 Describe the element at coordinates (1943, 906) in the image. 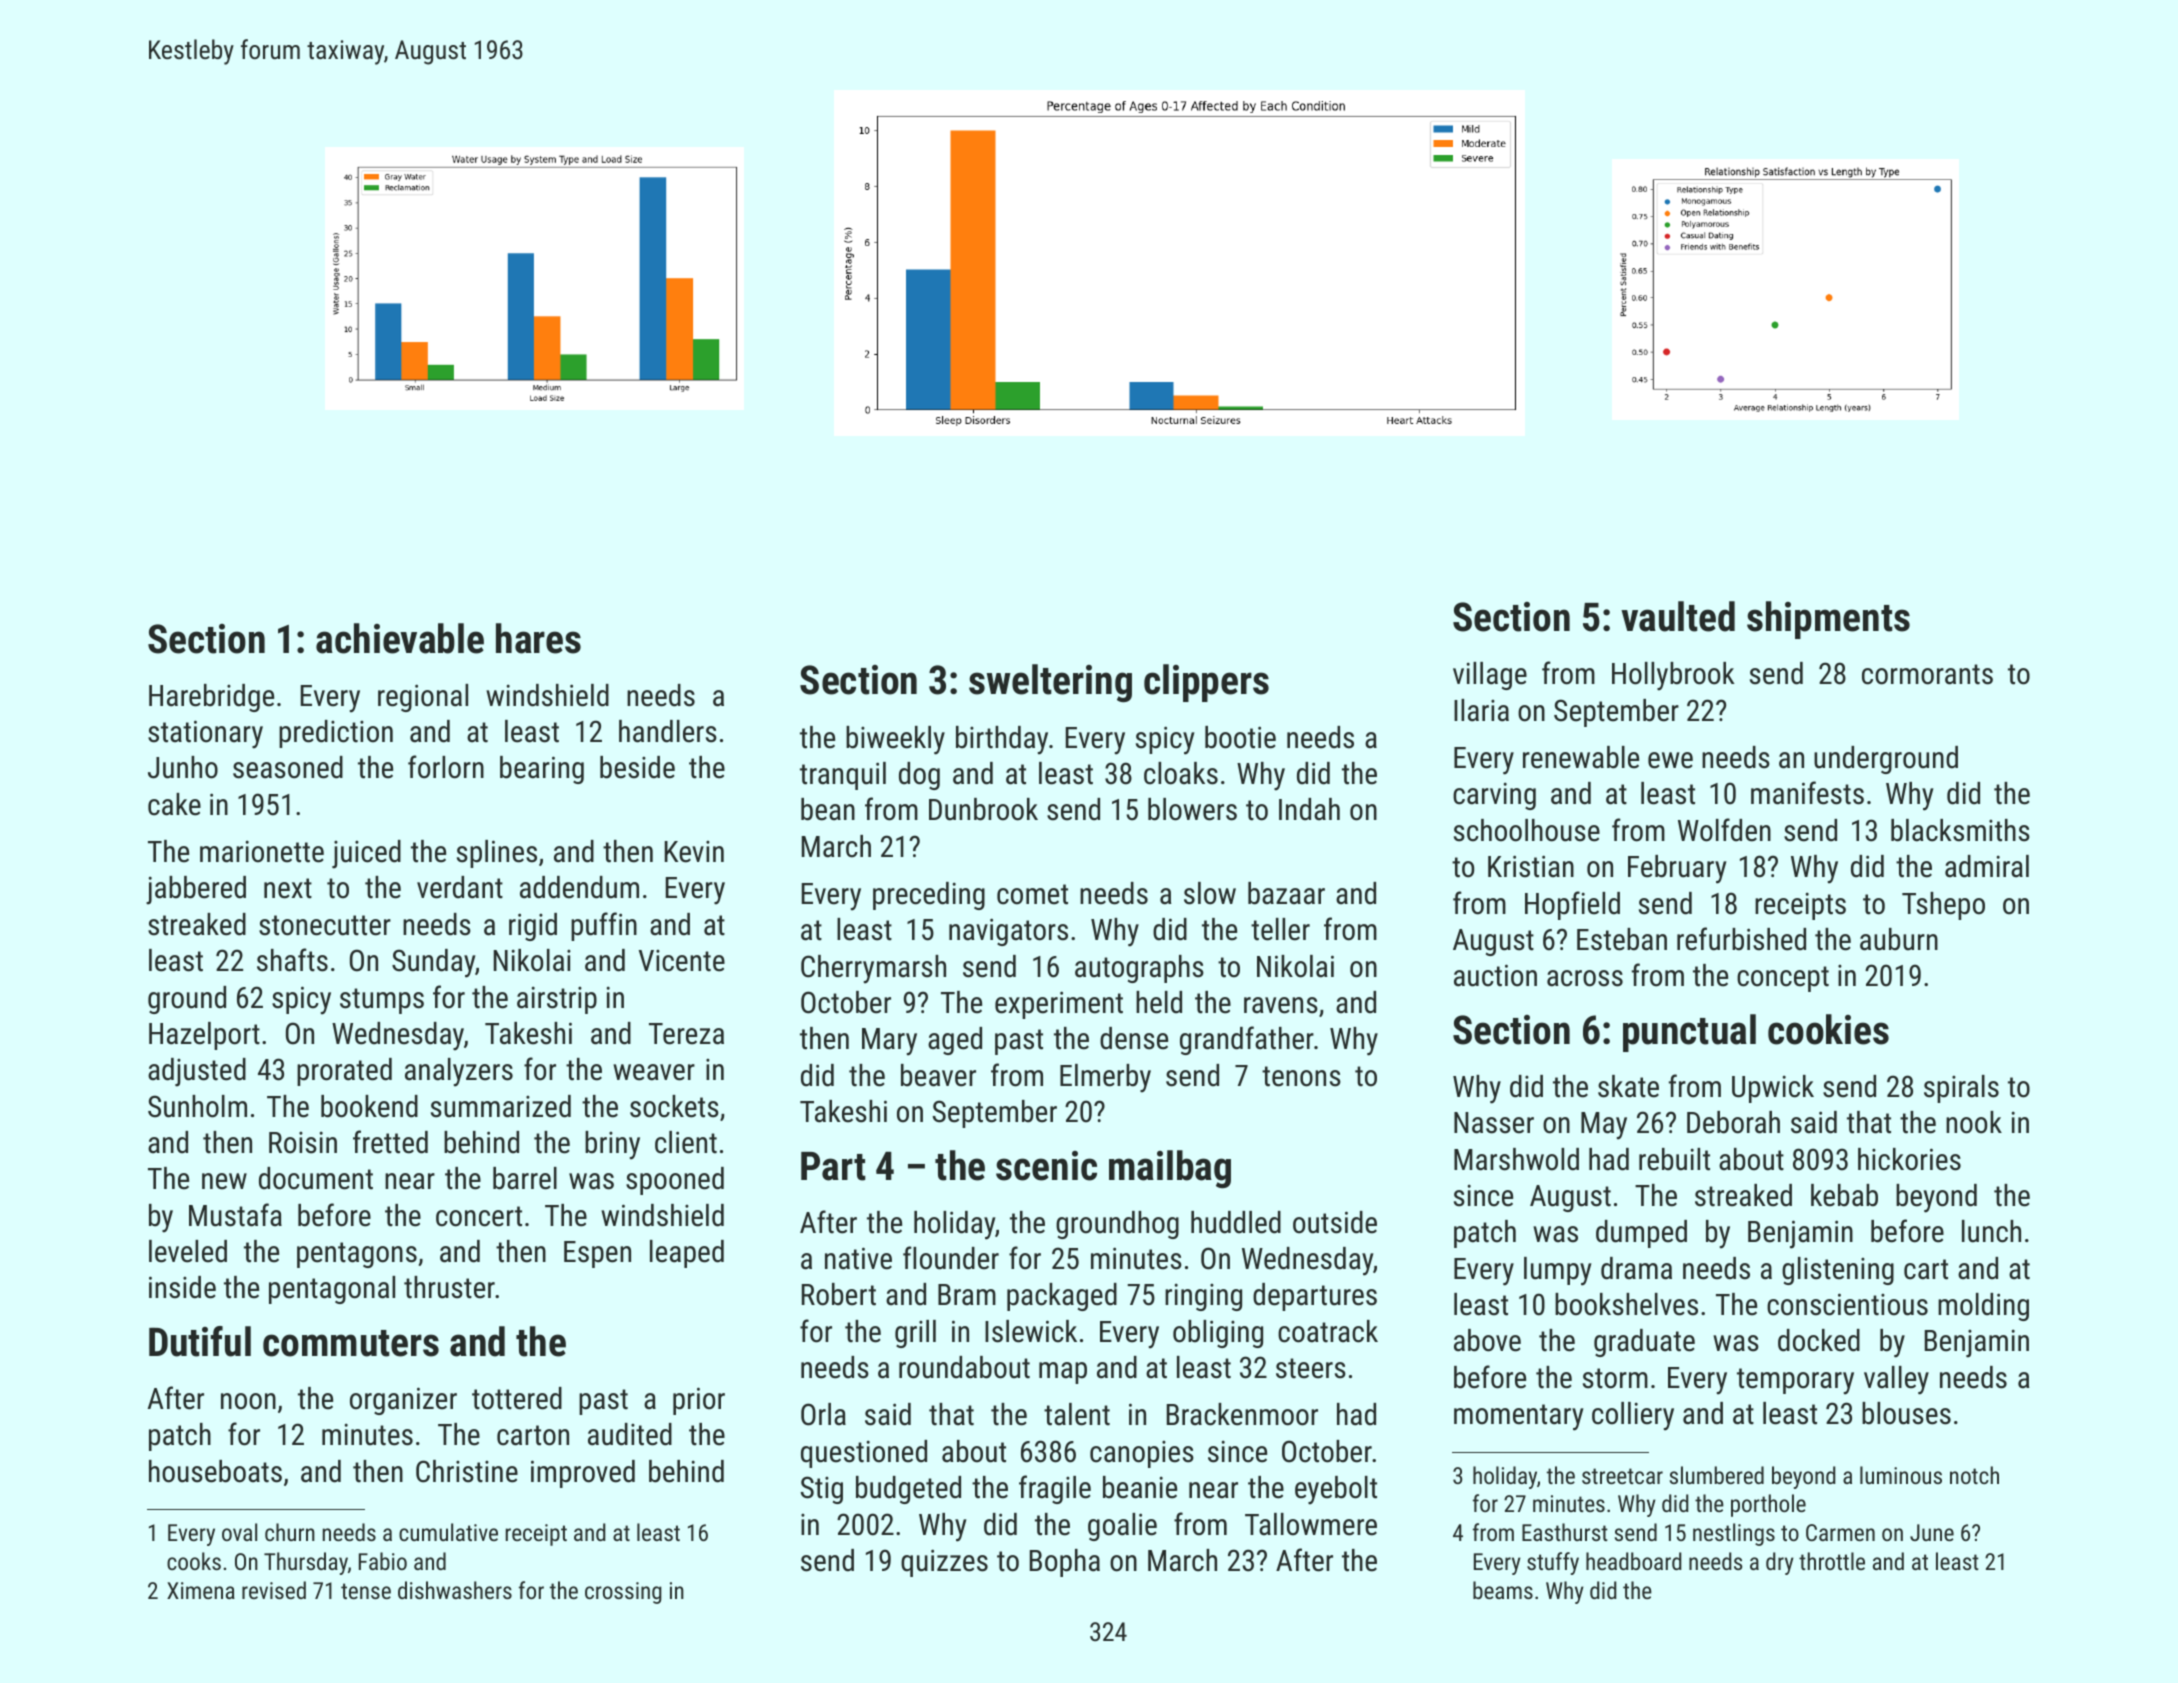

I see `Tshepo` at that location.
